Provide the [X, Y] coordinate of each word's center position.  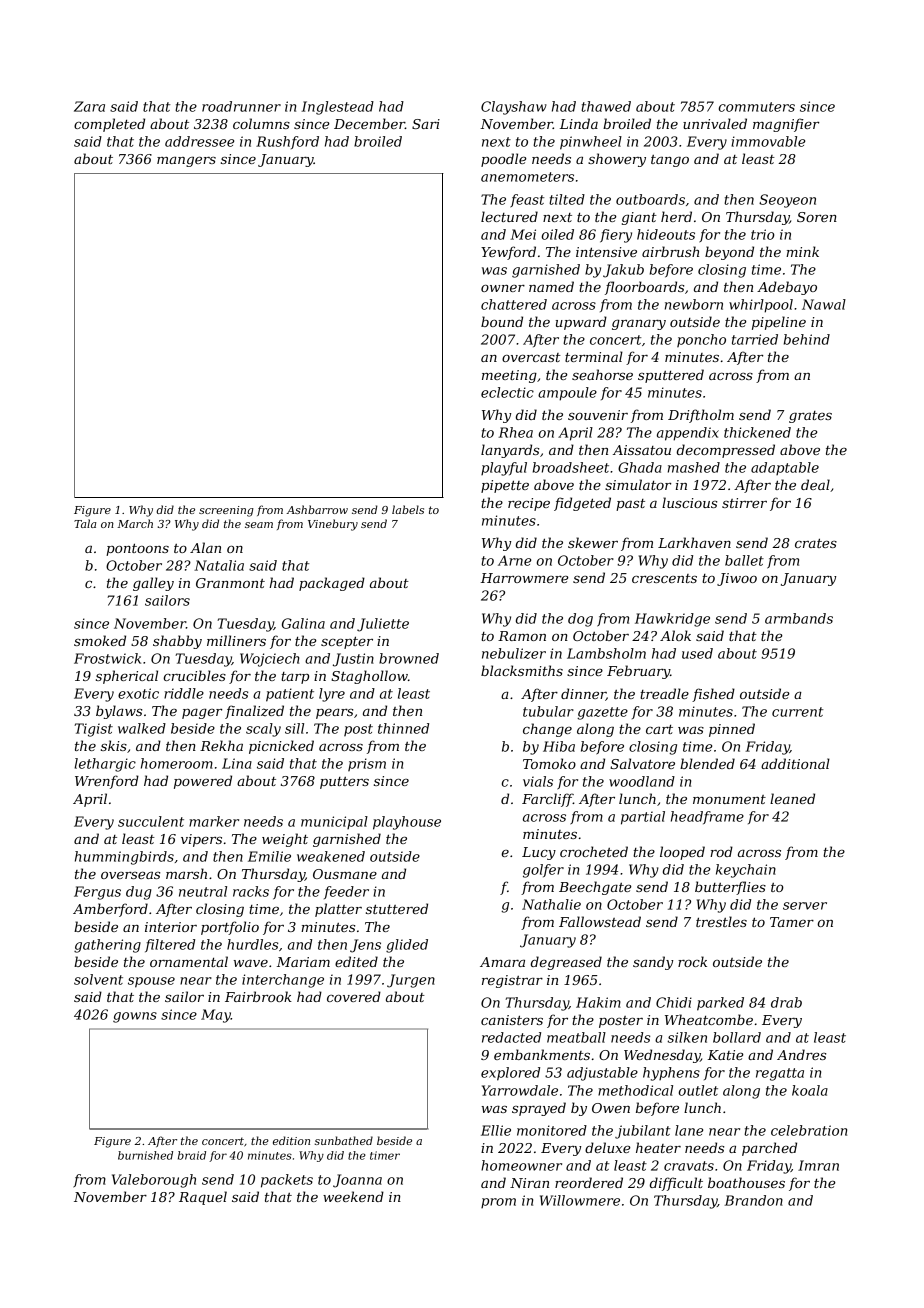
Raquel [203, 1198]
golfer [543, 871]
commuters [757, 107]
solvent [98, 979]
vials [538, 781]
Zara [89, 106]
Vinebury [333, 525]
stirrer [744, 503]
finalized [254, 712]
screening [226, 511]
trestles [721, 921]
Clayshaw [514, 108]
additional [795, 763]
